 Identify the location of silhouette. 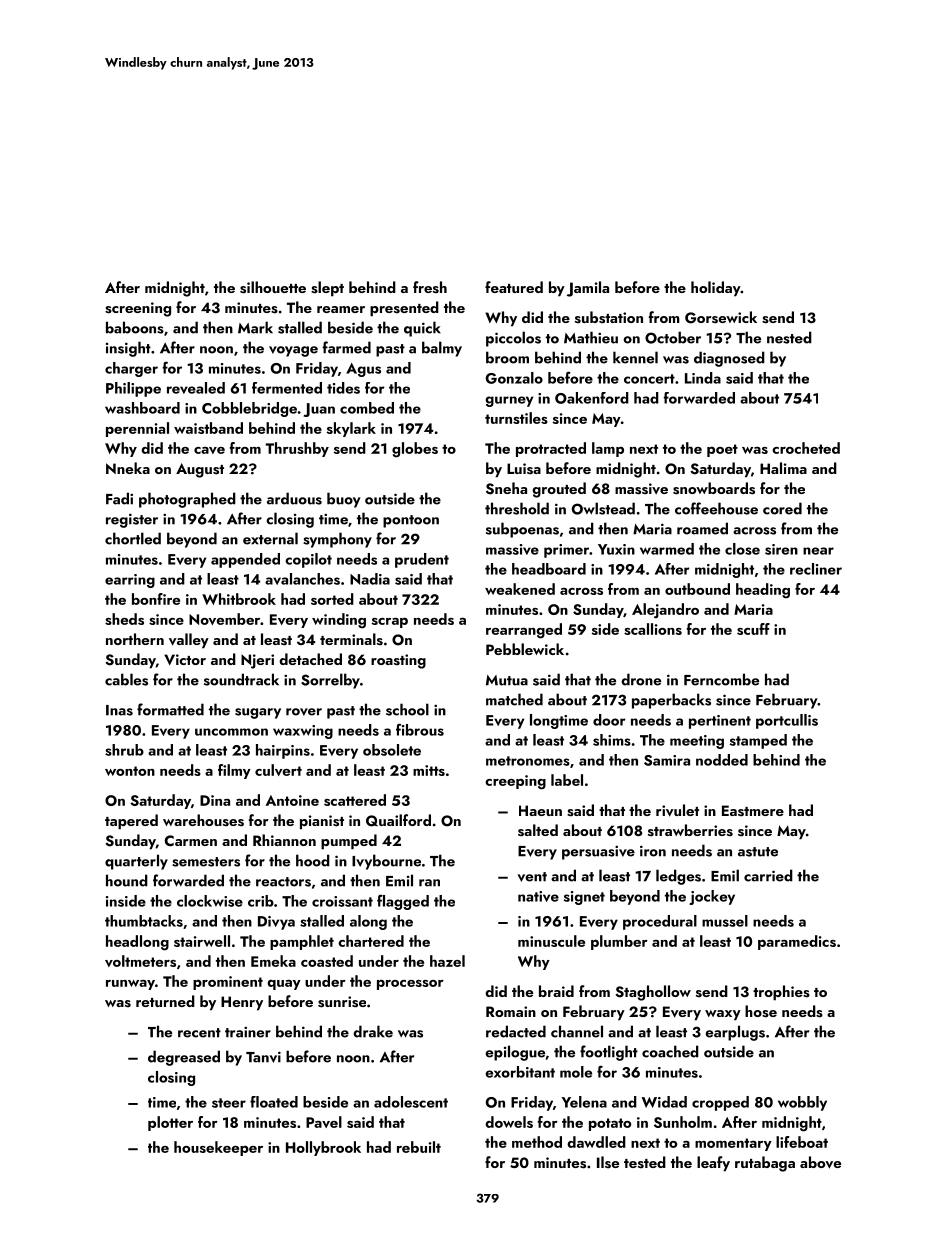
(273, 287).
